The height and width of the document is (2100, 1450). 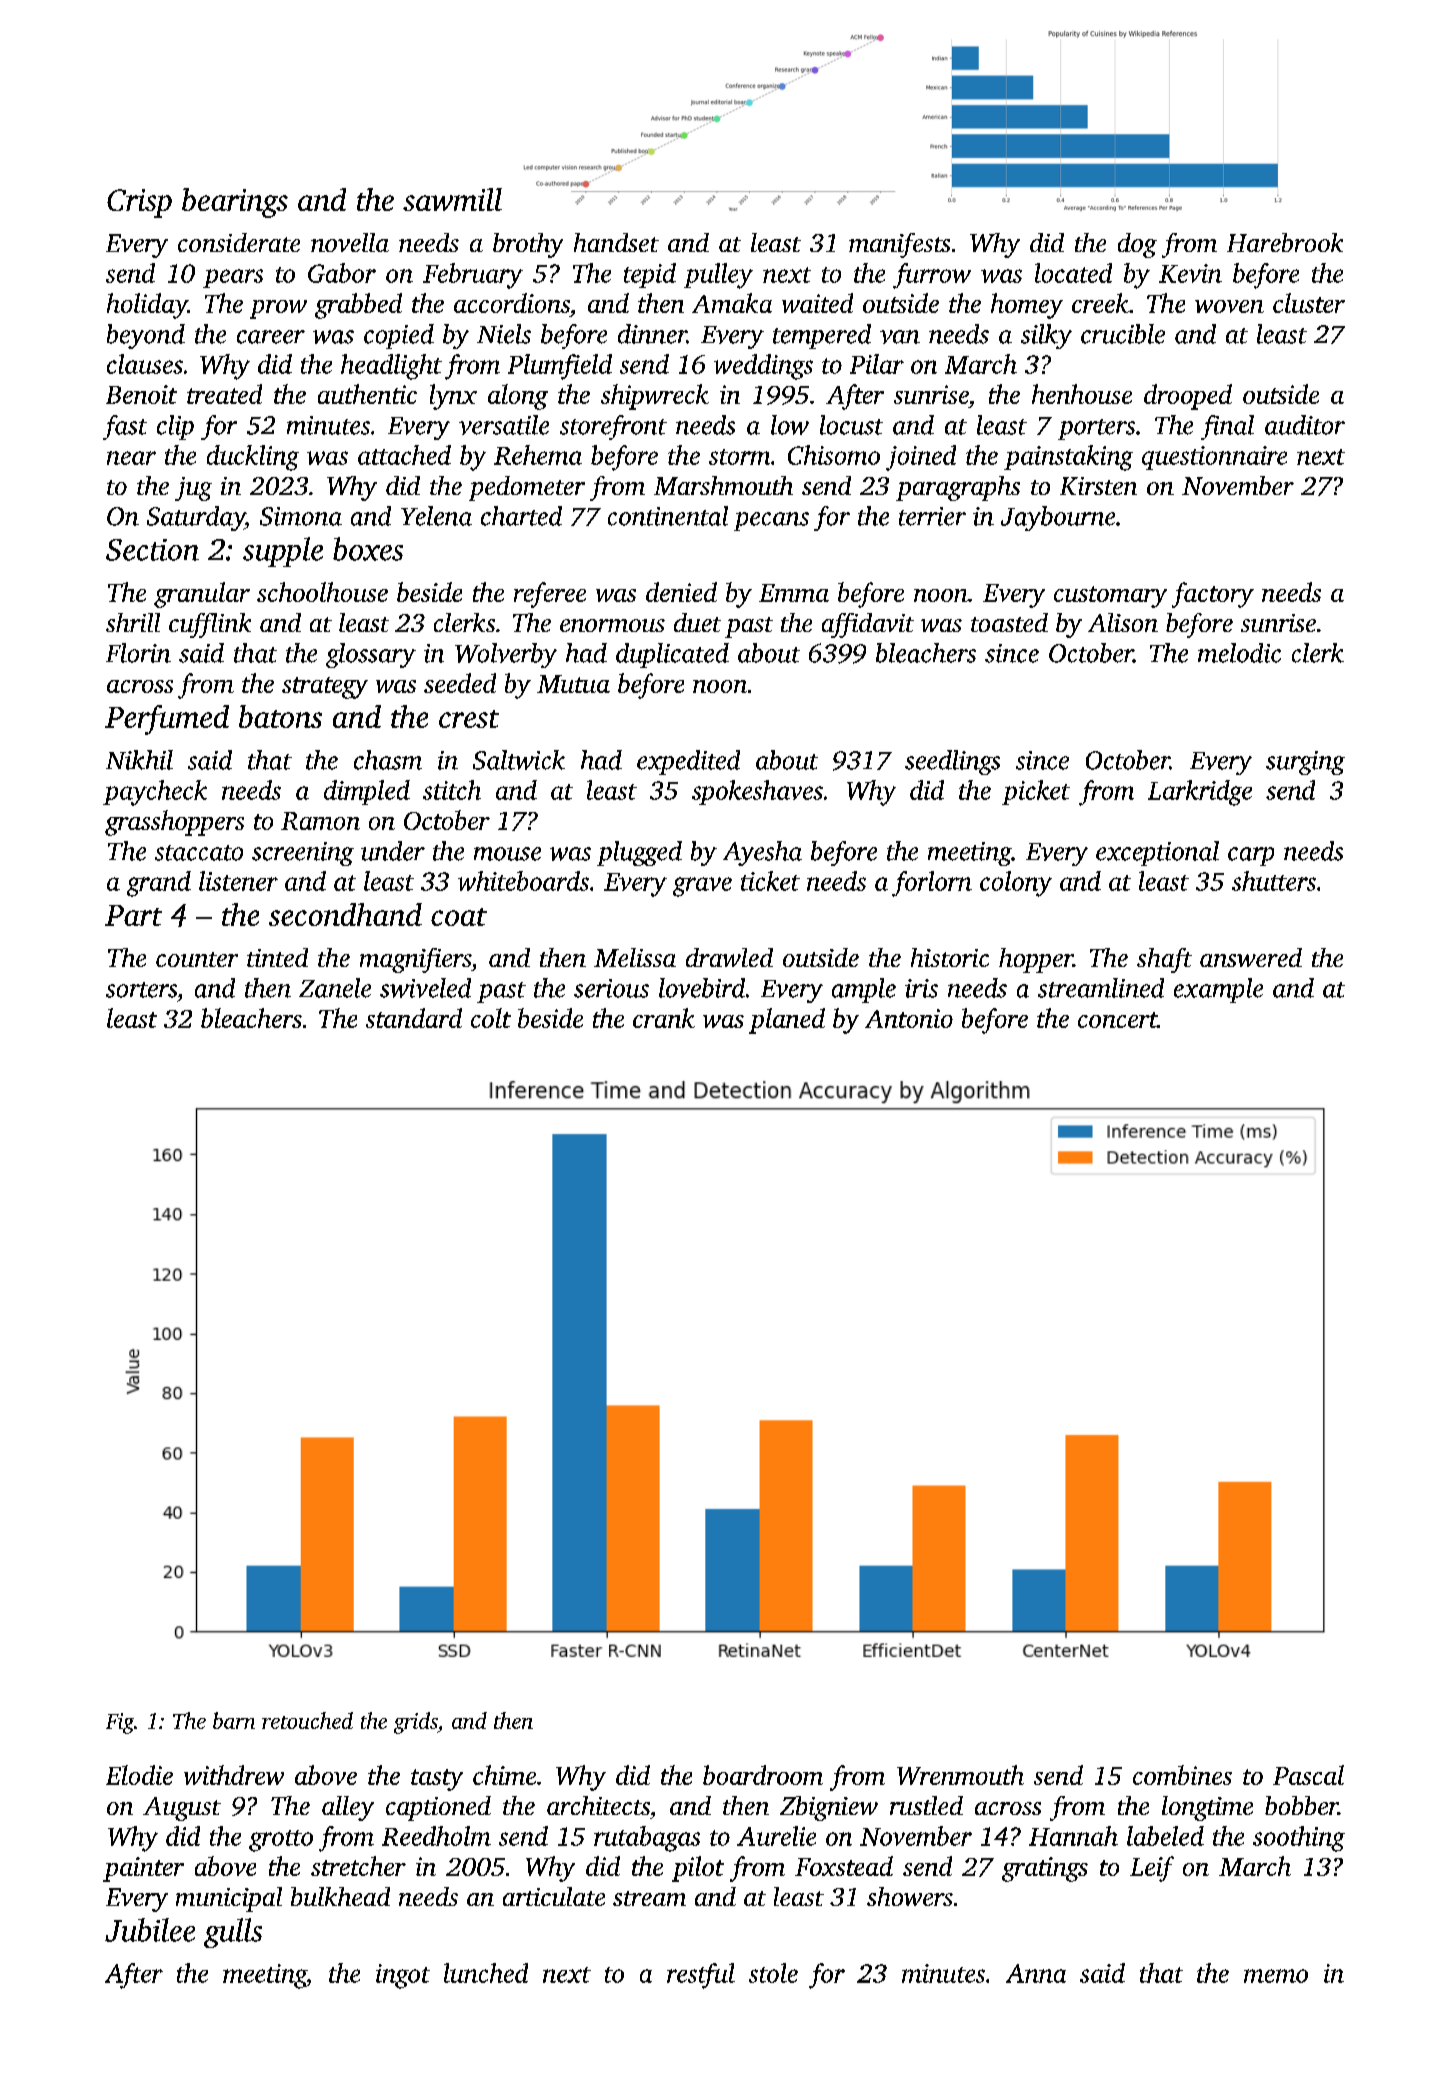 I want to click on Nikhil, so click(x=139, y=760).
